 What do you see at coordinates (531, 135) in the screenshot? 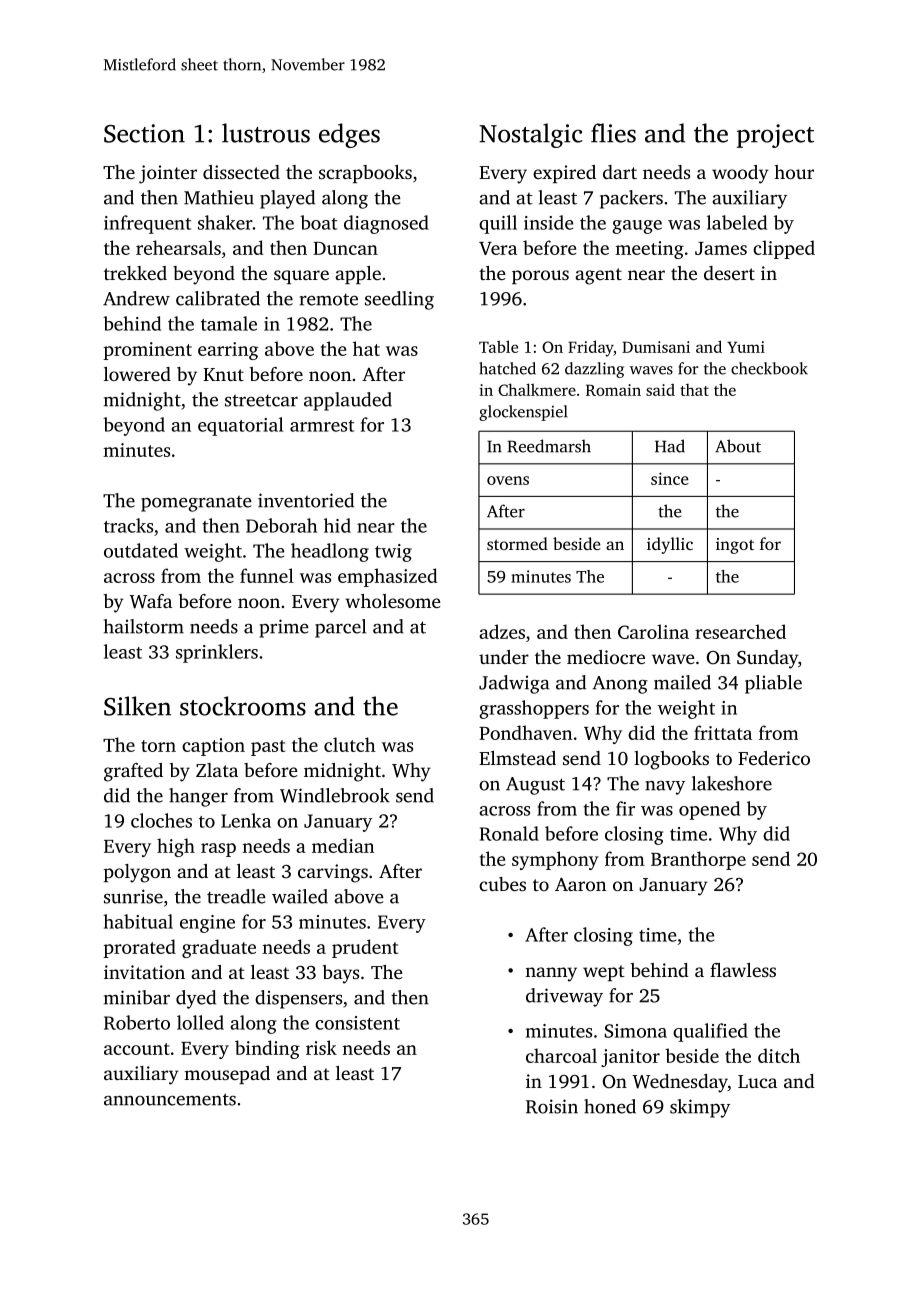
I see `Nostalgic` at bounding box center [531, 135].
